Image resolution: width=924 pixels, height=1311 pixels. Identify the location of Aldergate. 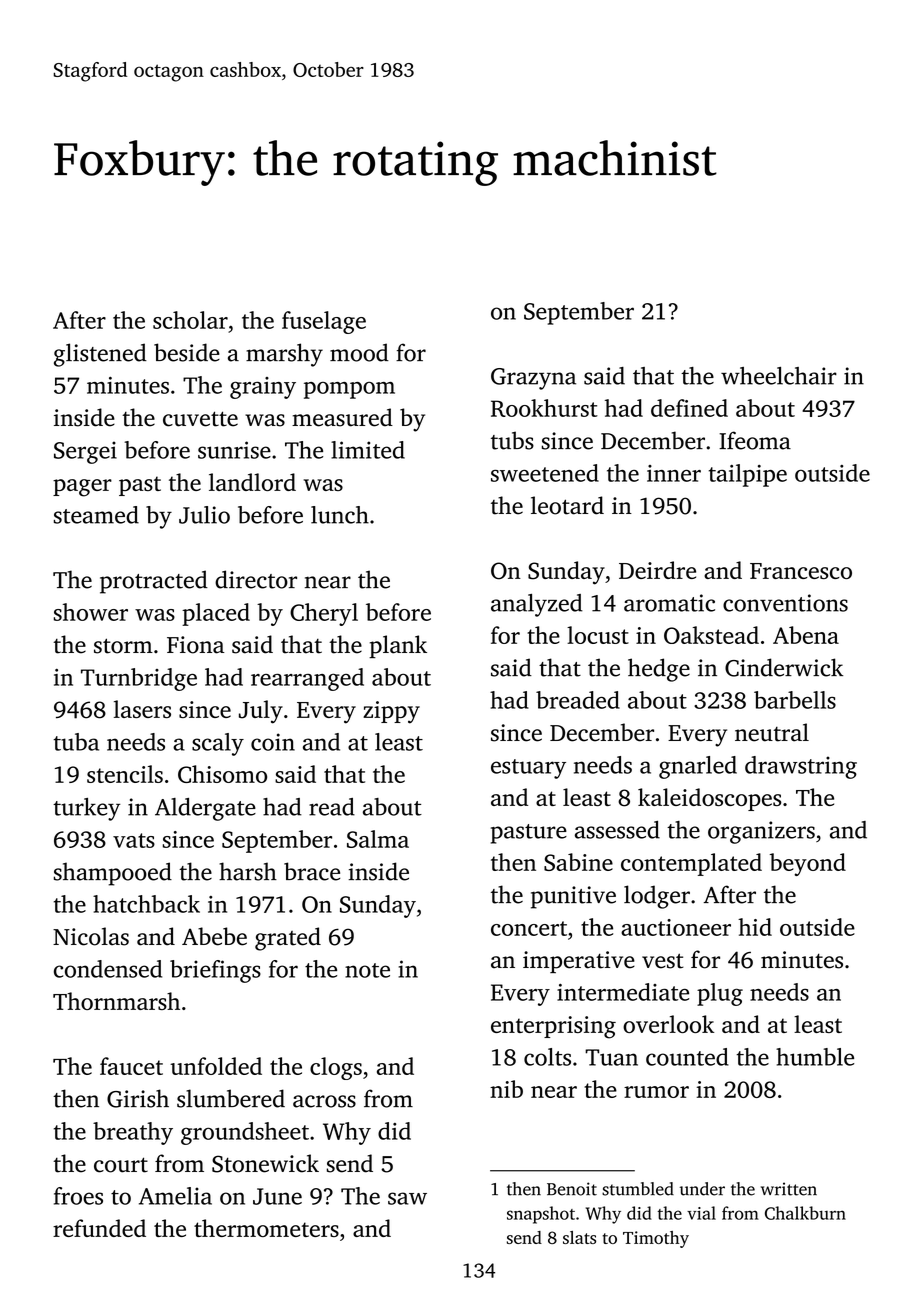
(205, 809).
